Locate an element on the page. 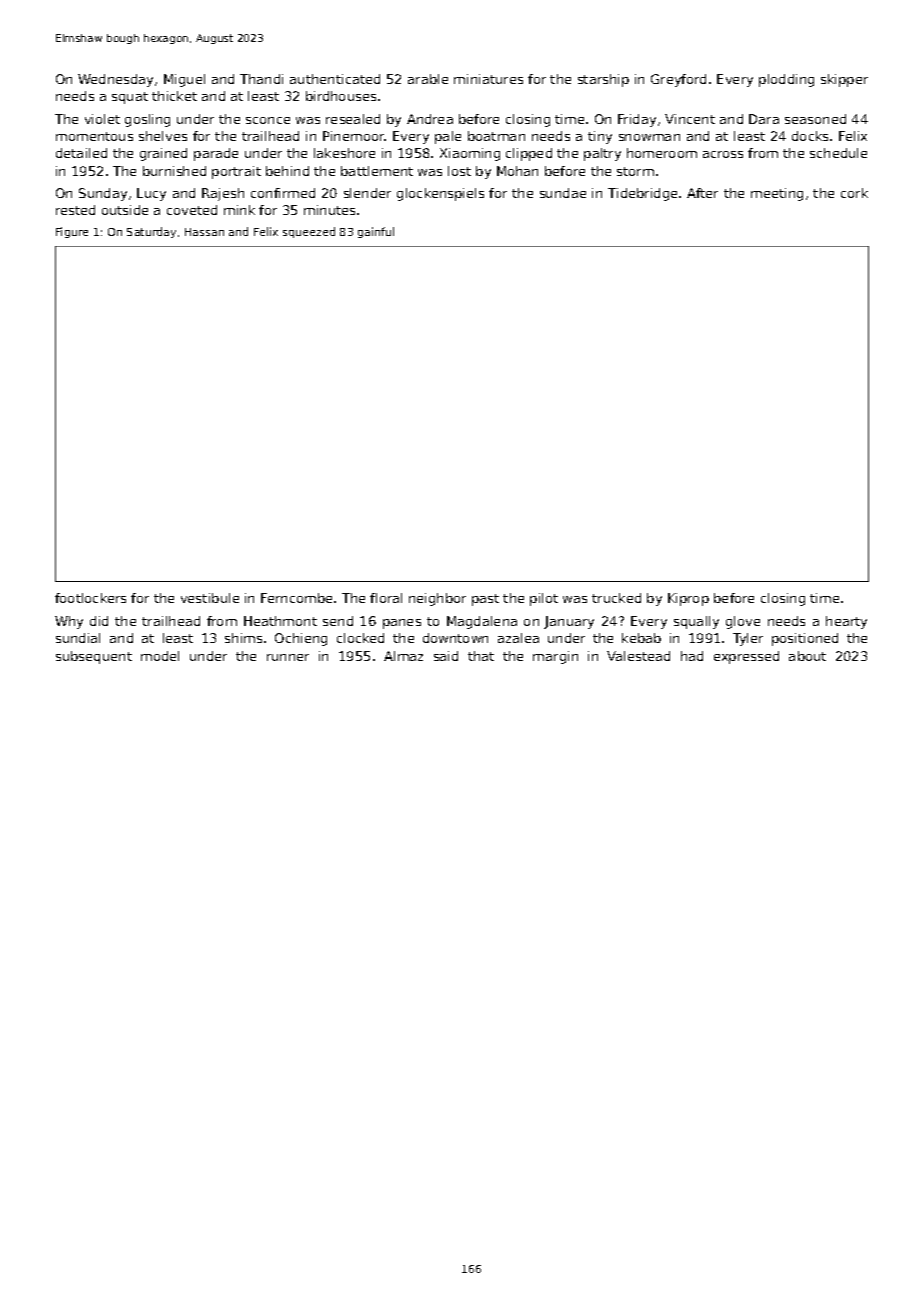  Hassan is located at coordinates (204, 232).
